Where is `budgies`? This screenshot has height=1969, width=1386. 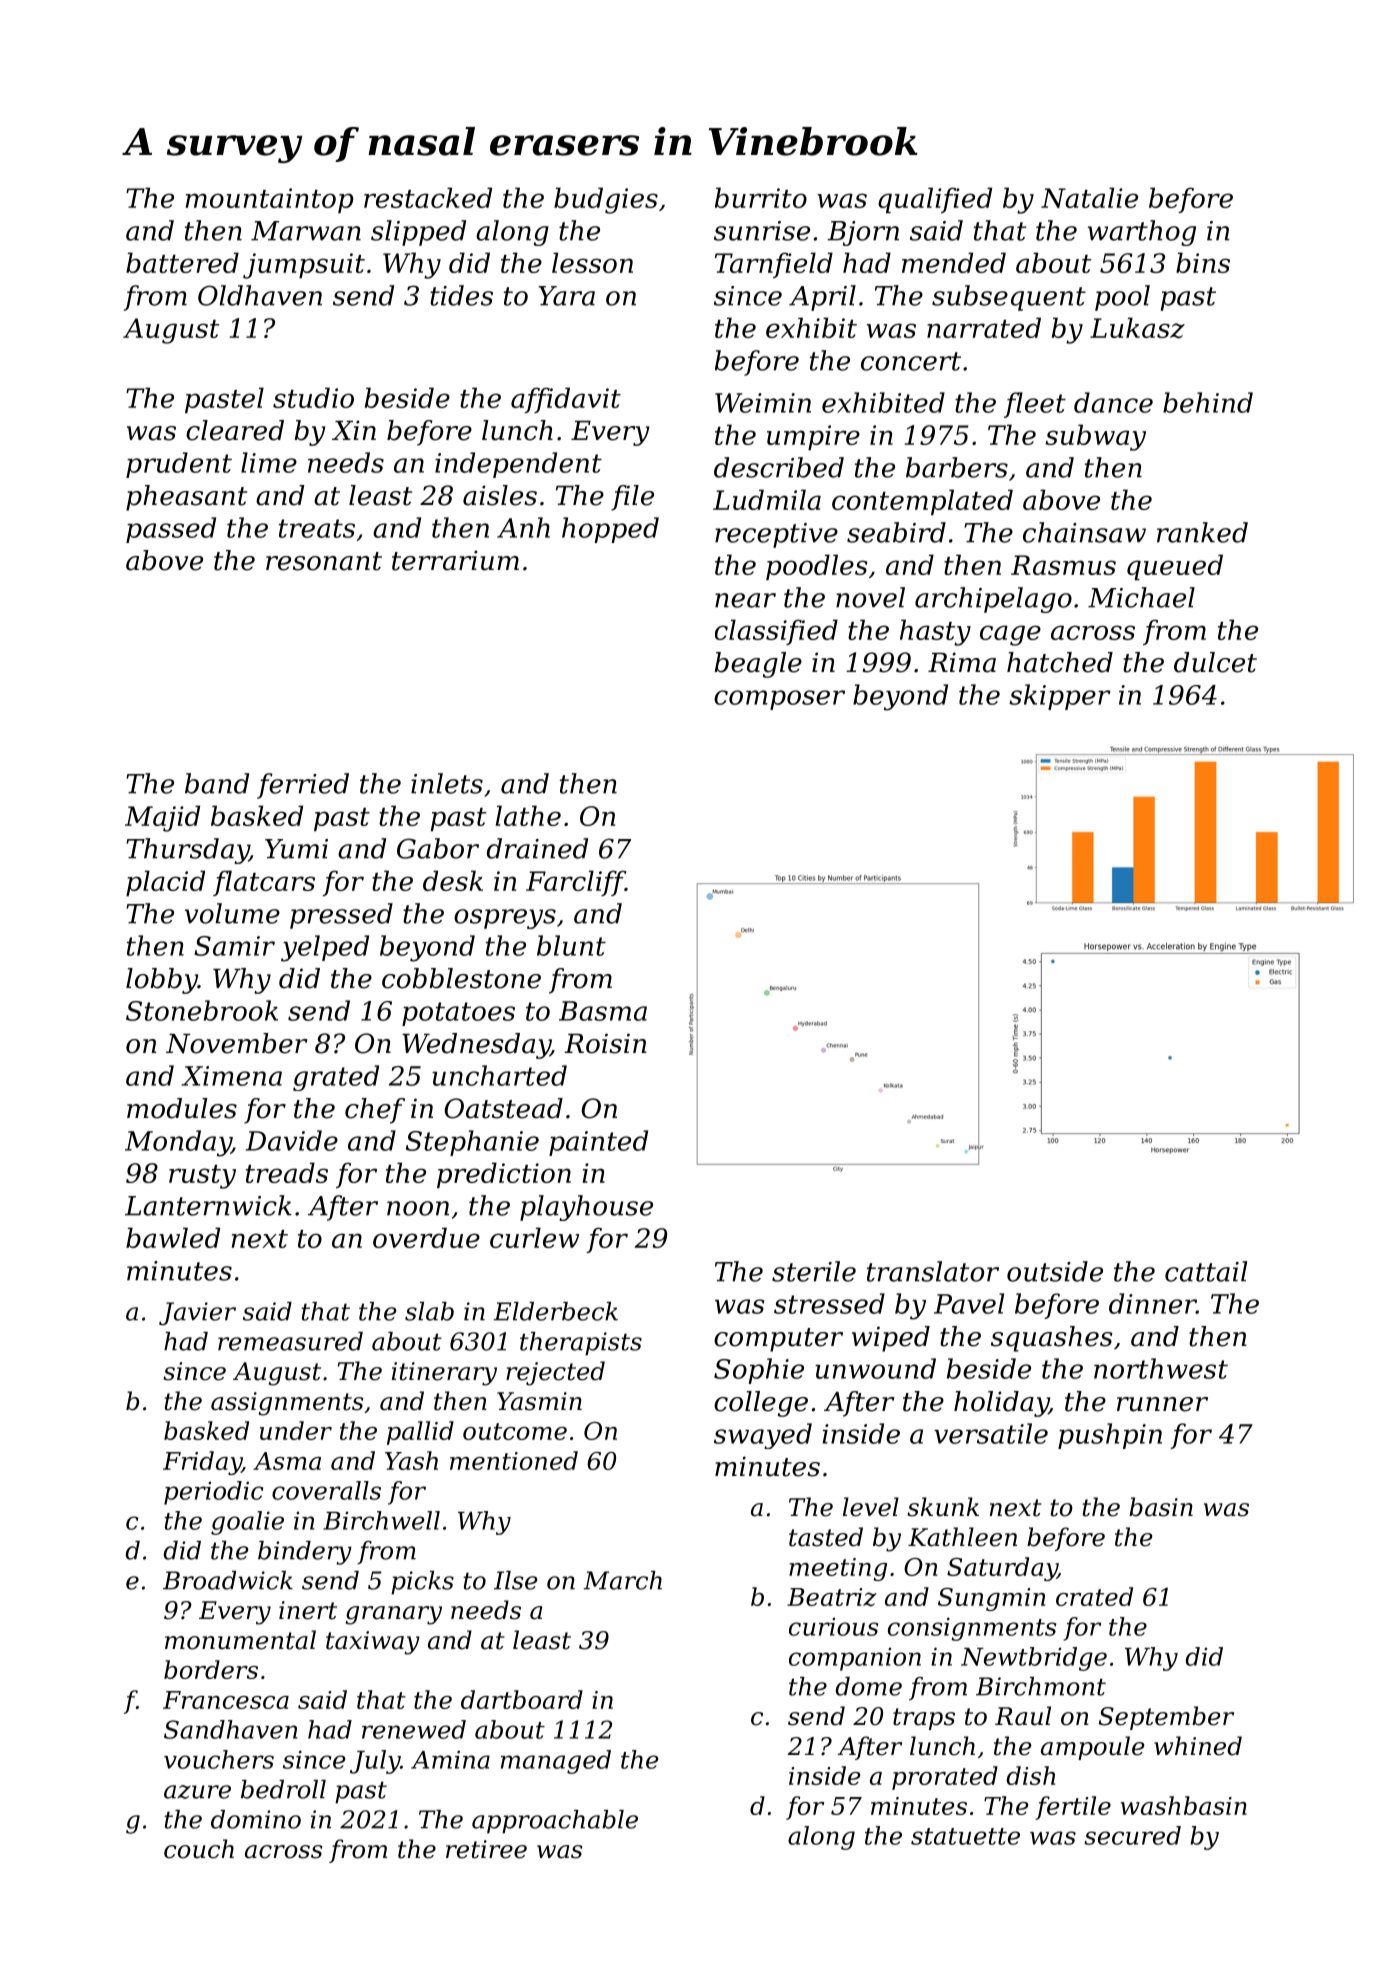 budgies is located at coordinates (606, 200).
